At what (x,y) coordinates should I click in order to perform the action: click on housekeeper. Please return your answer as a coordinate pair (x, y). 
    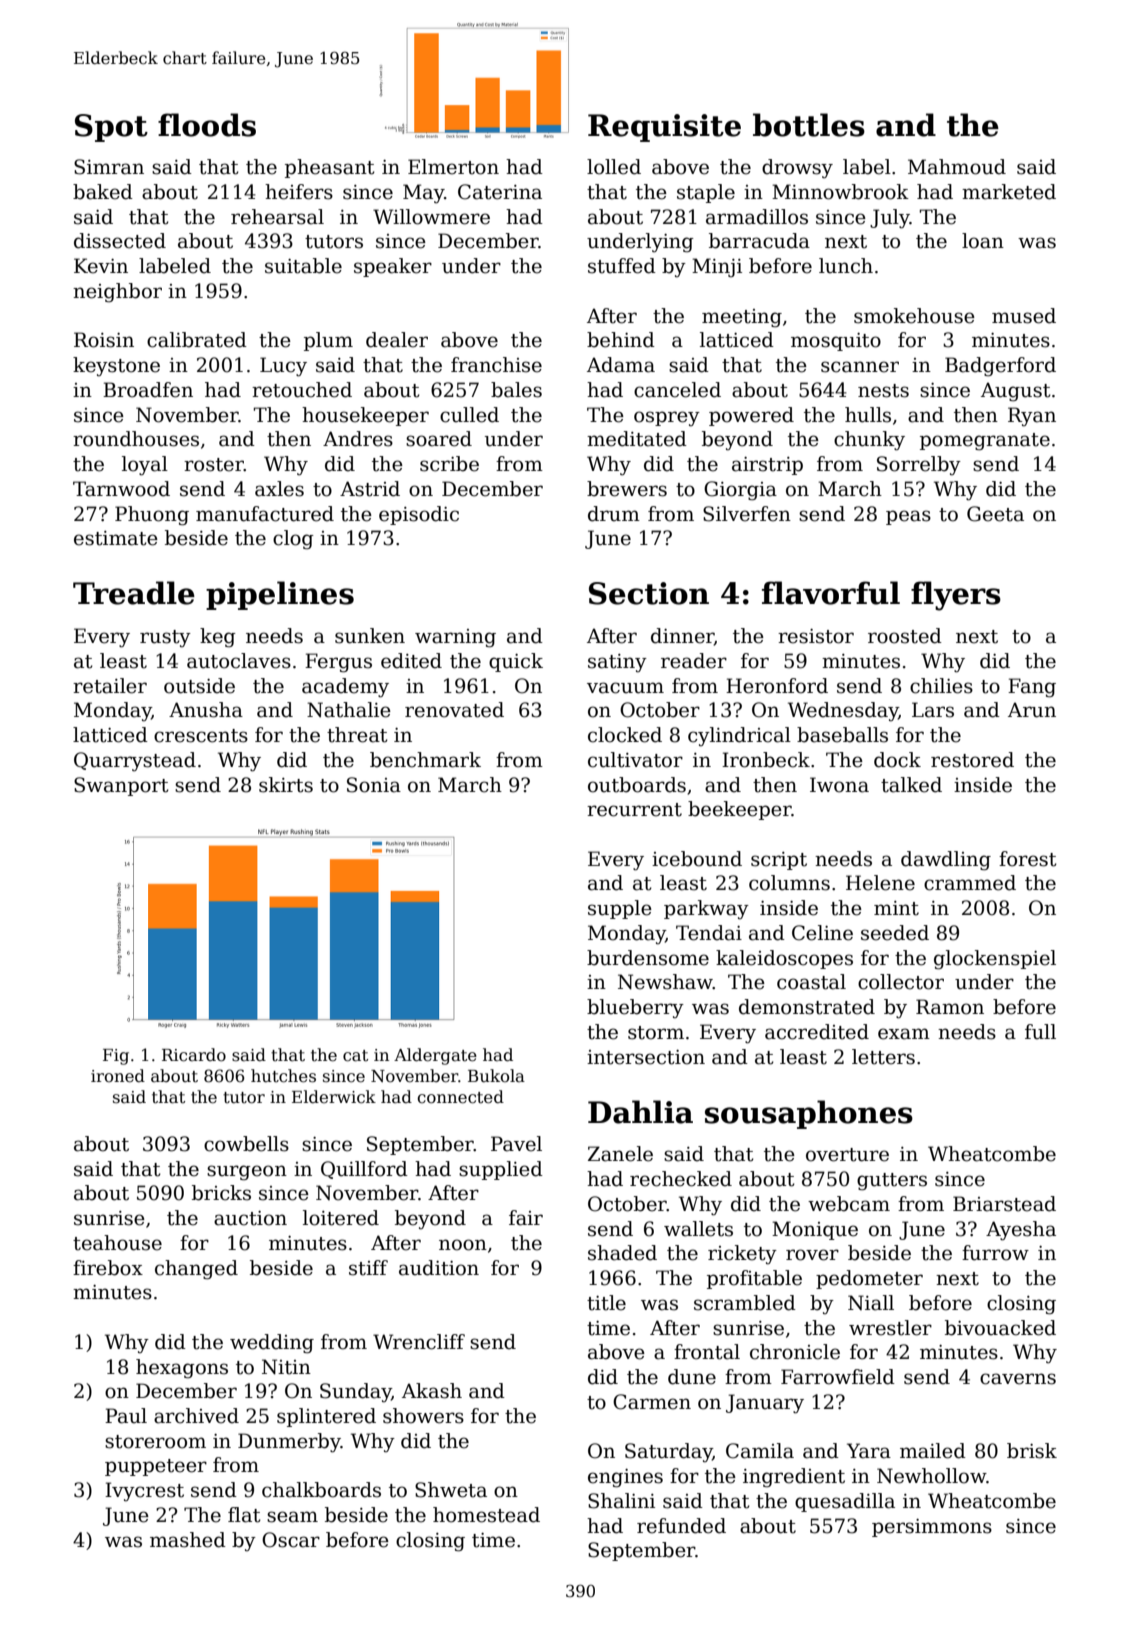
    Looking at the image, I should click on (365, 416).
